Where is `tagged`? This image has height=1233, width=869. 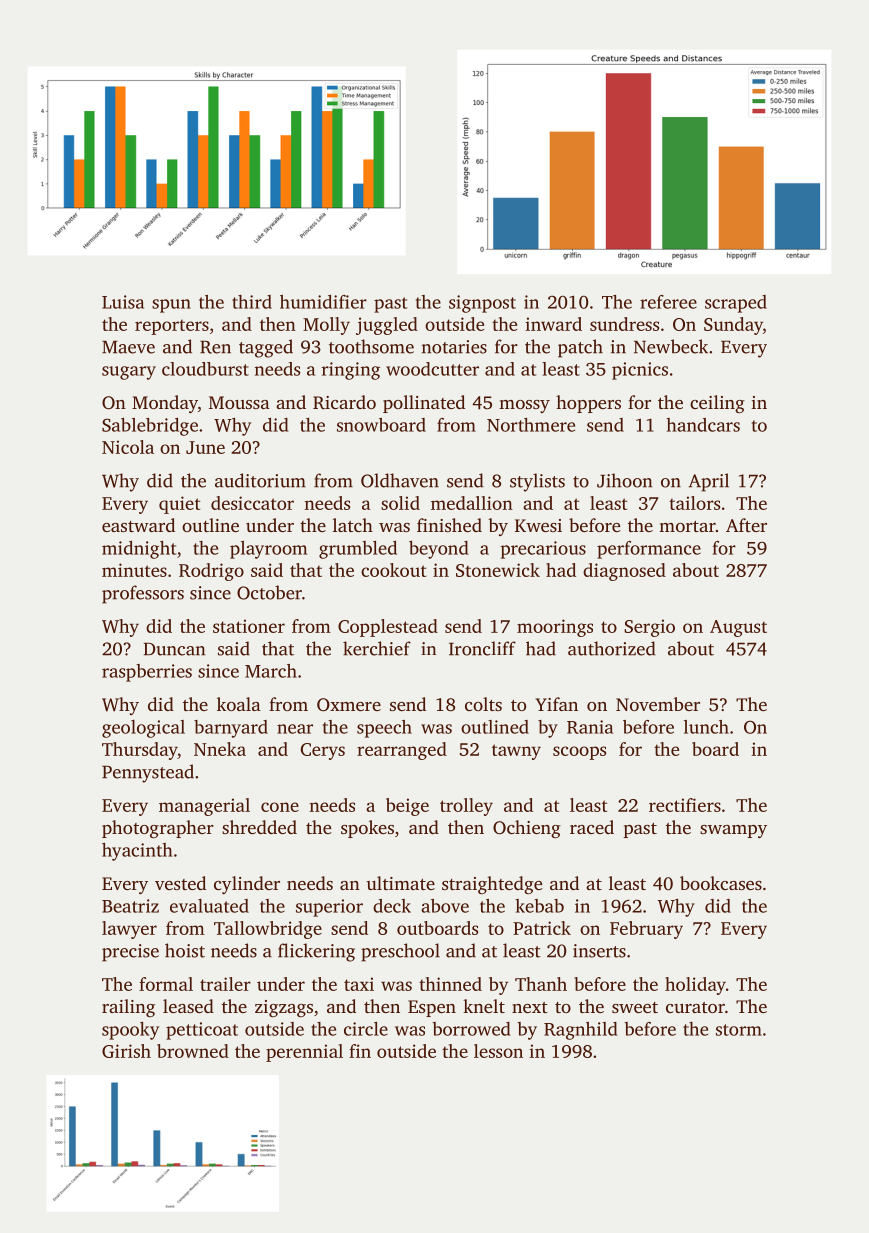
tagged is located at coordinates (266, 348).
